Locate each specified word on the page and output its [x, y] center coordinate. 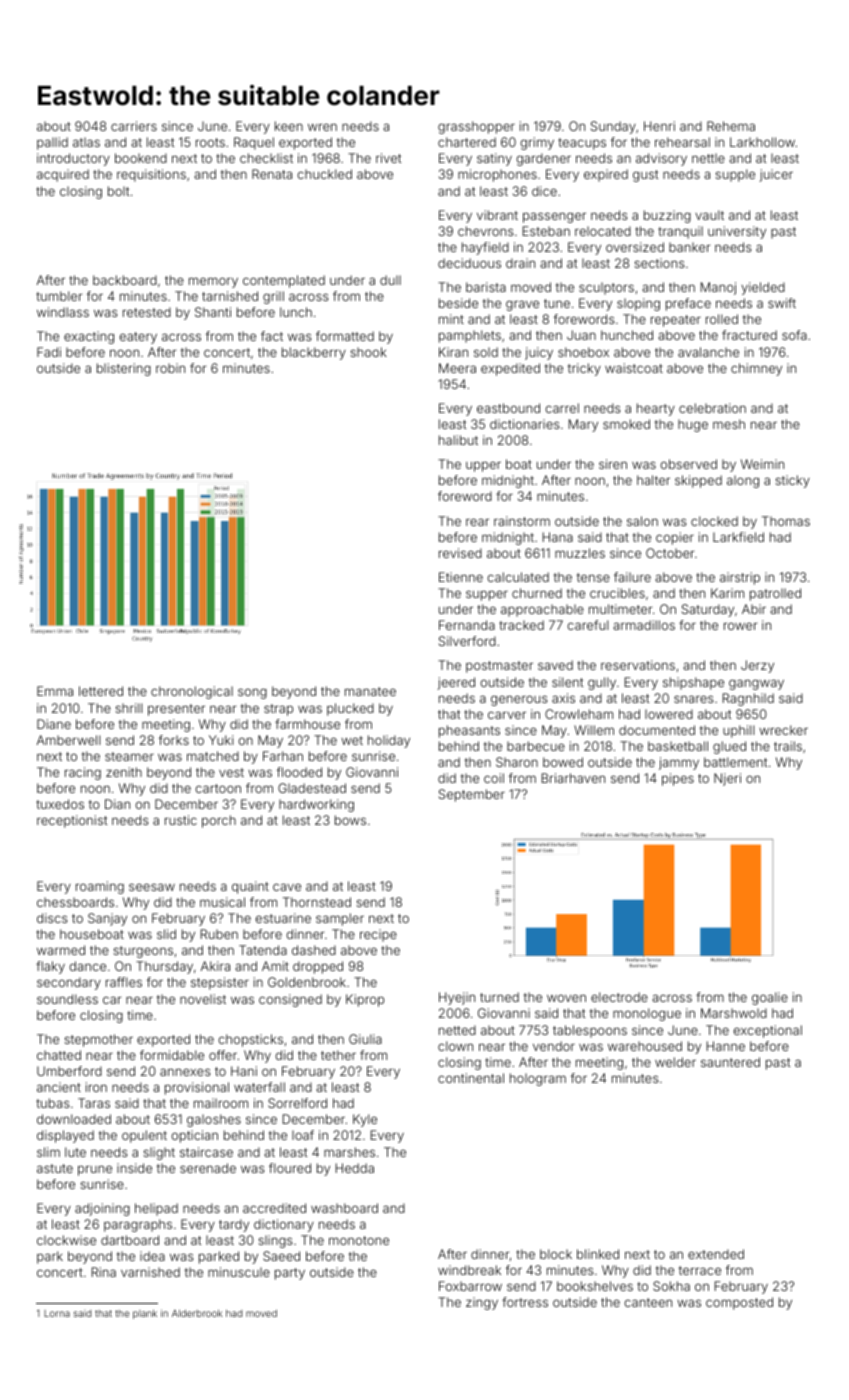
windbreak [469, 1270]
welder [675, 1062]
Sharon [517, 762]
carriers [134, 126]
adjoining [102, 1209]
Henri [659, 126]
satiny [494, 159]
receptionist [72, 821]
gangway [756, 684]
